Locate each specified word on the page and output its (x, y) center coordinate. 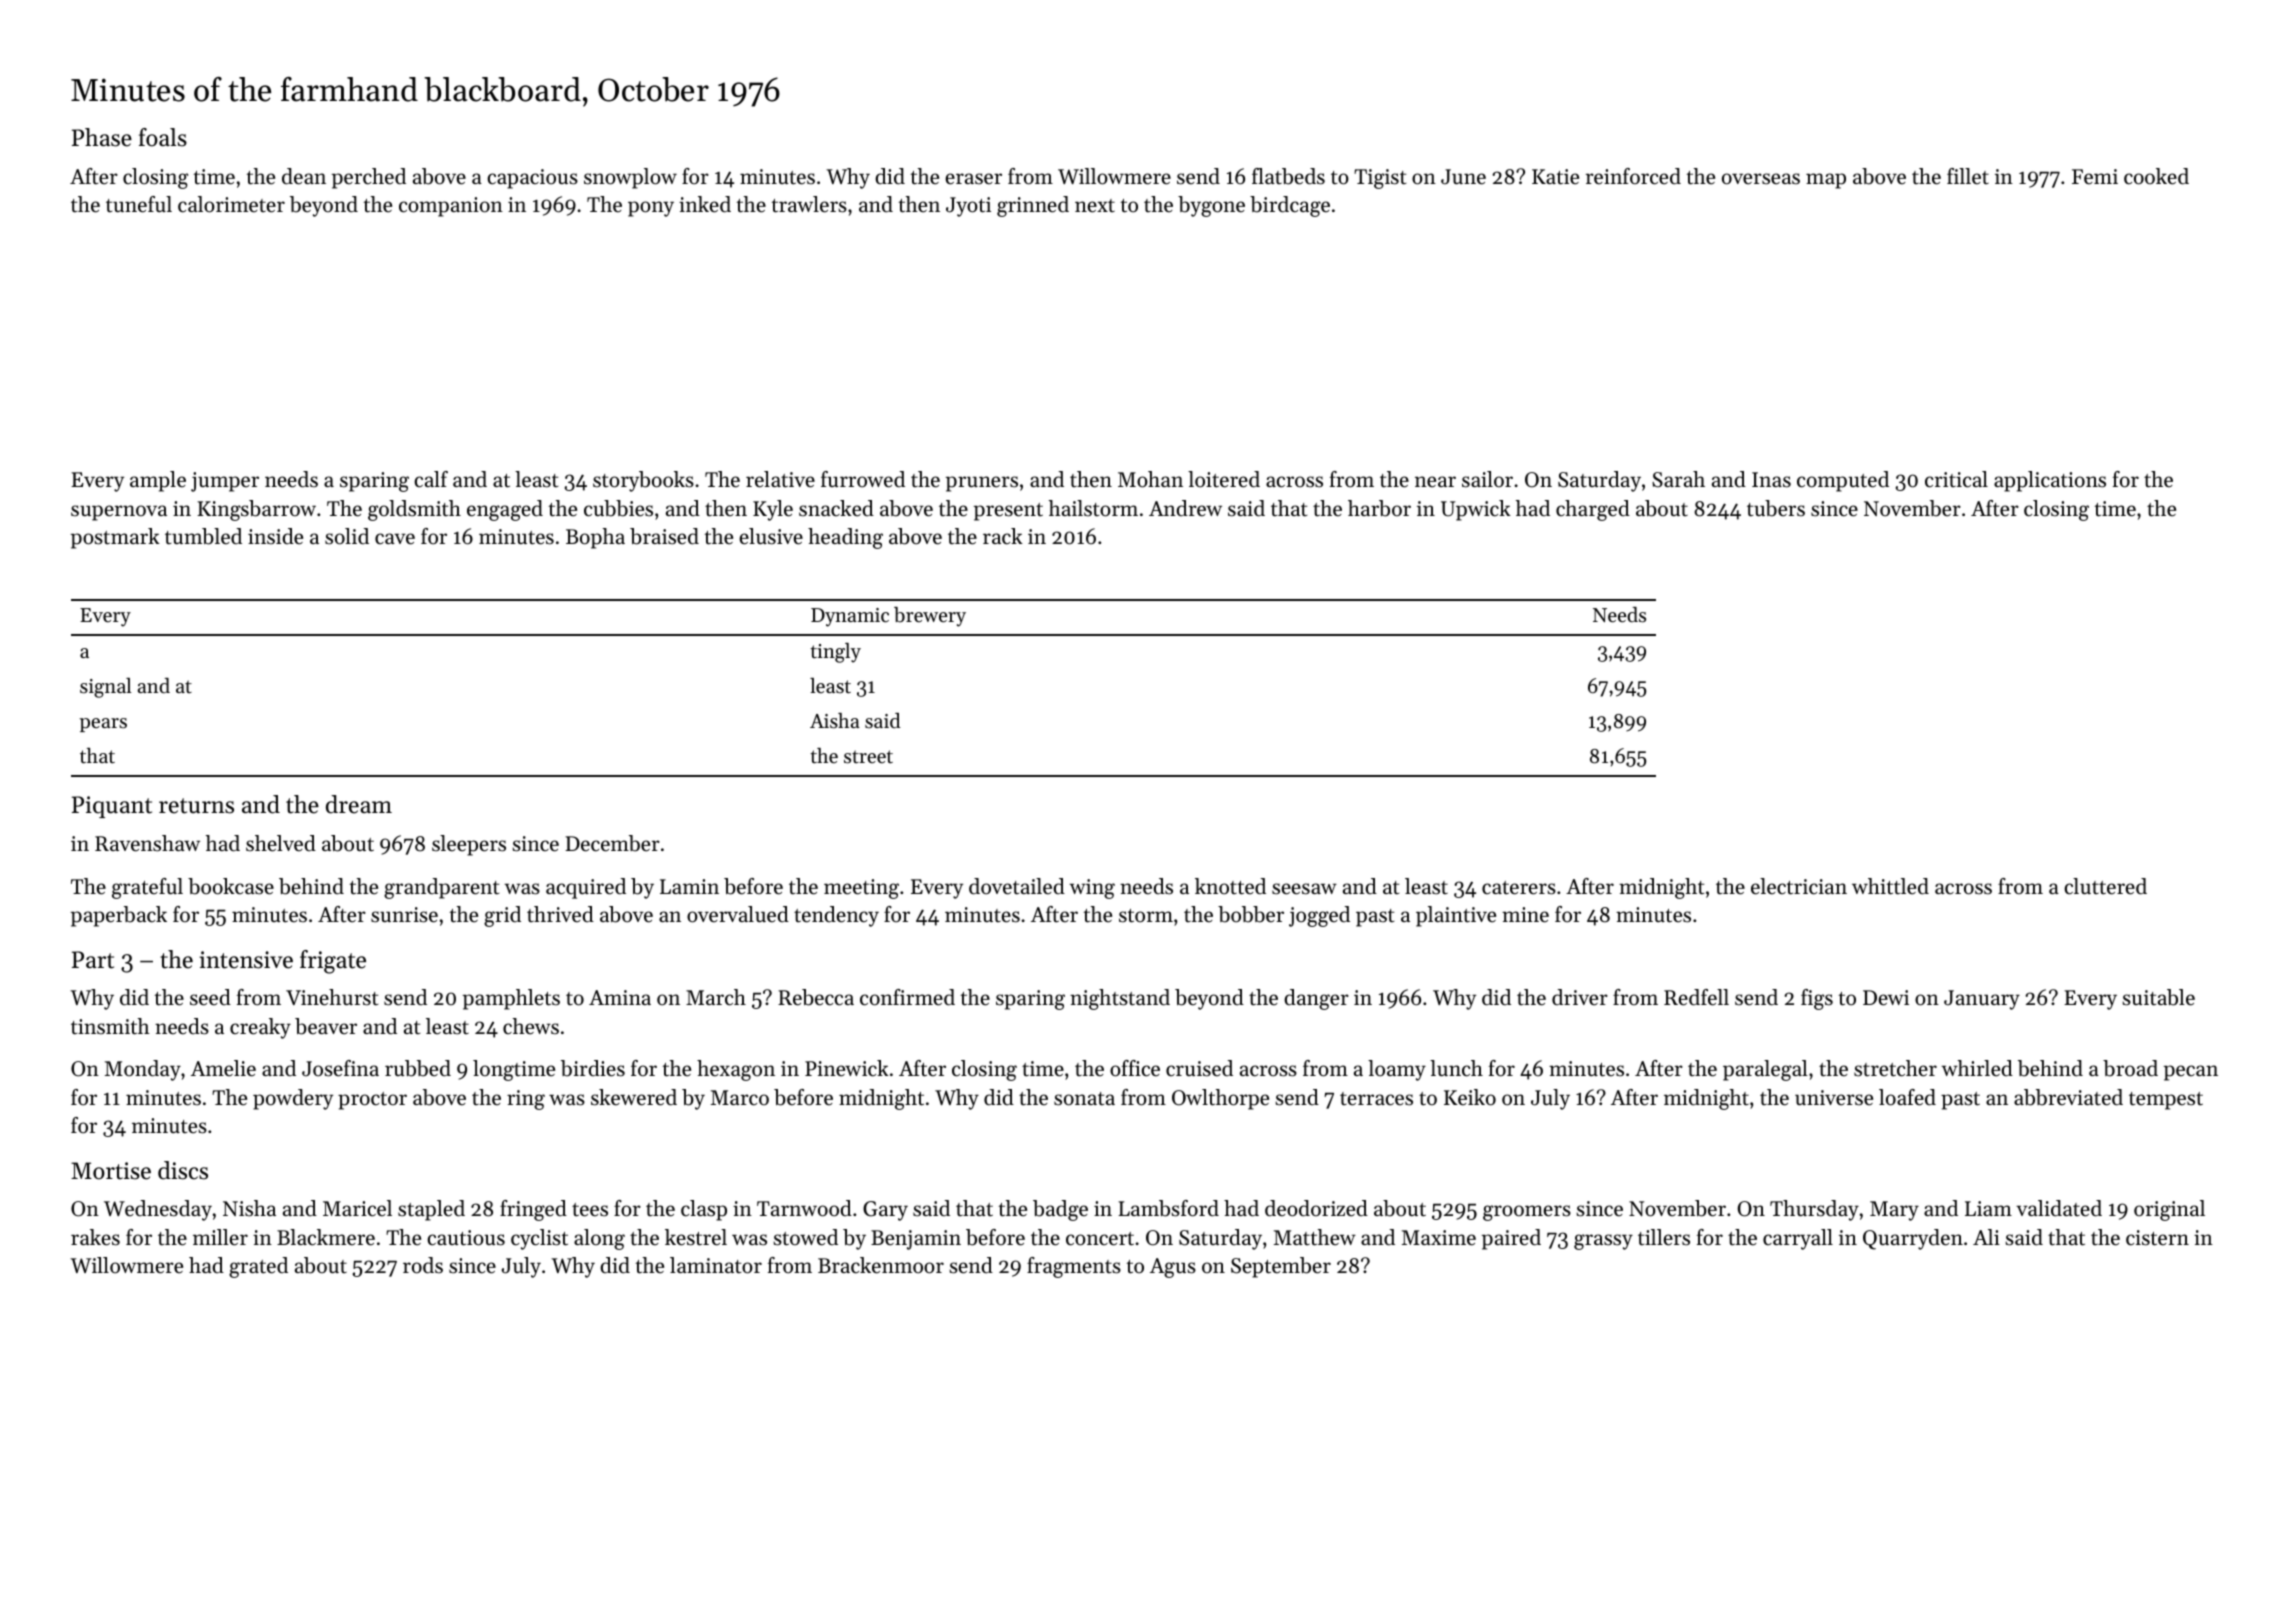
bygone (1211, 206)
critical (1956, 479)
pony (651, 209)
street (868, 757)
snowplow (630, 178)
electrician (1799, 886)
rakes (95, 1237)
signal (106, 688)
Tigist (1380, 179)
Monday (143, 1070)
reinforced (1633, 176)
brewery (930, 617)
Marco (740, 1098)
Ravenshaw (147, 843)
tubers (1776, 508)
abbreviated (2068, 1097)
